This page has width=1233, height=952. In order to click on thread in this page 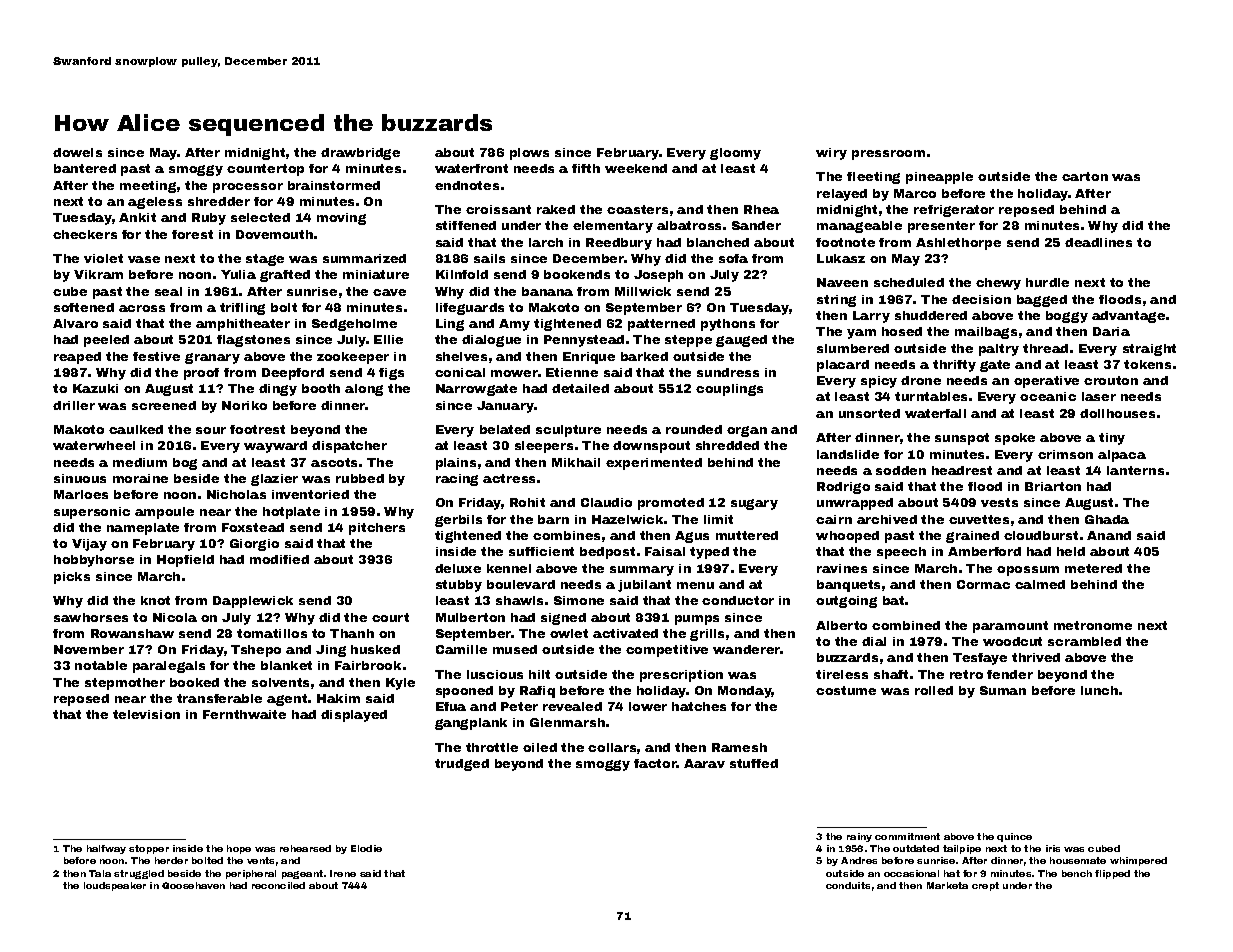, I will do `click(1045, 348)`.
